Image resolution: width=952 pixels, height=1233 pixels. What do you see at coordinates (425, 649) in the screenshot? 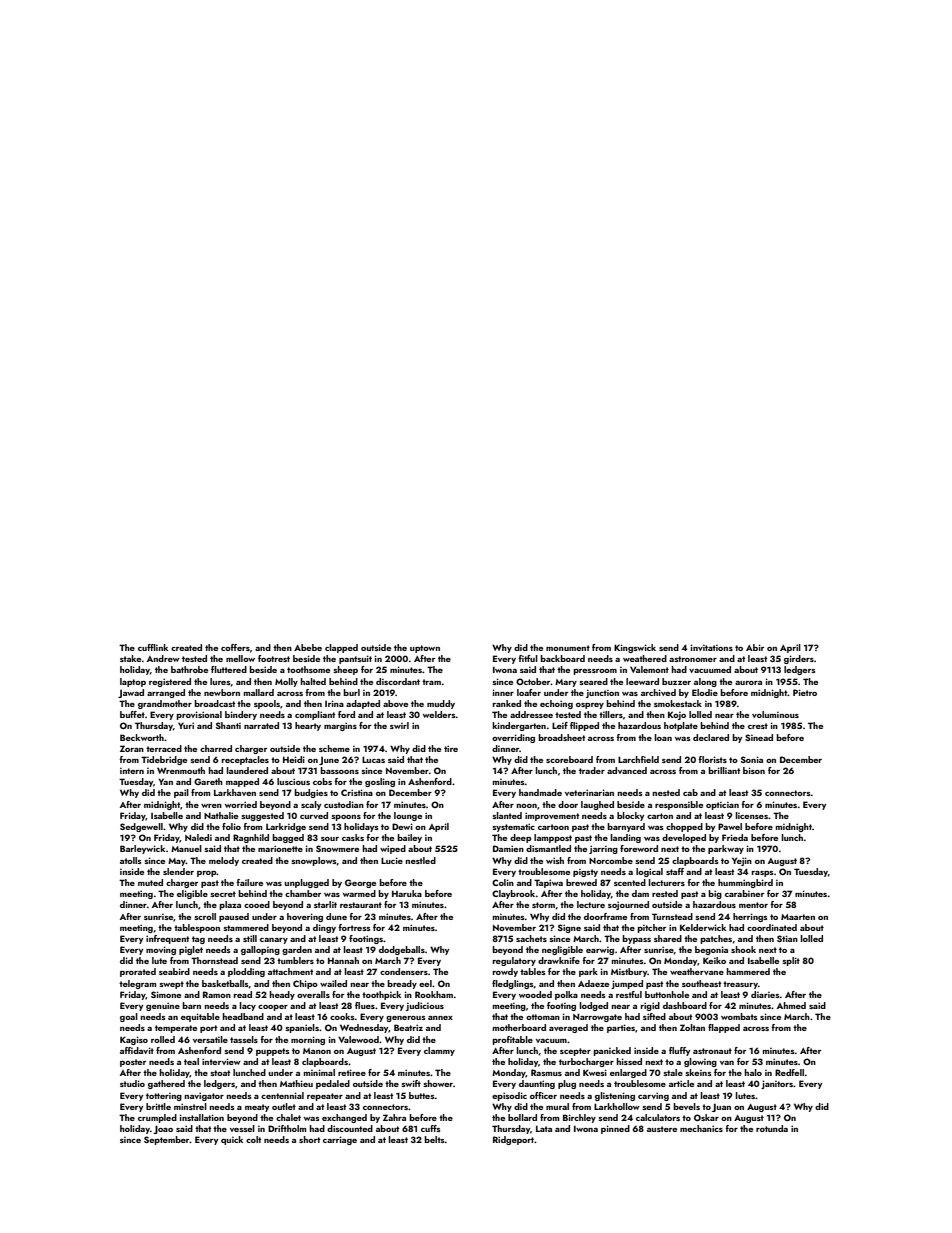
I see `uptown` at bounding box center [425, 649].
